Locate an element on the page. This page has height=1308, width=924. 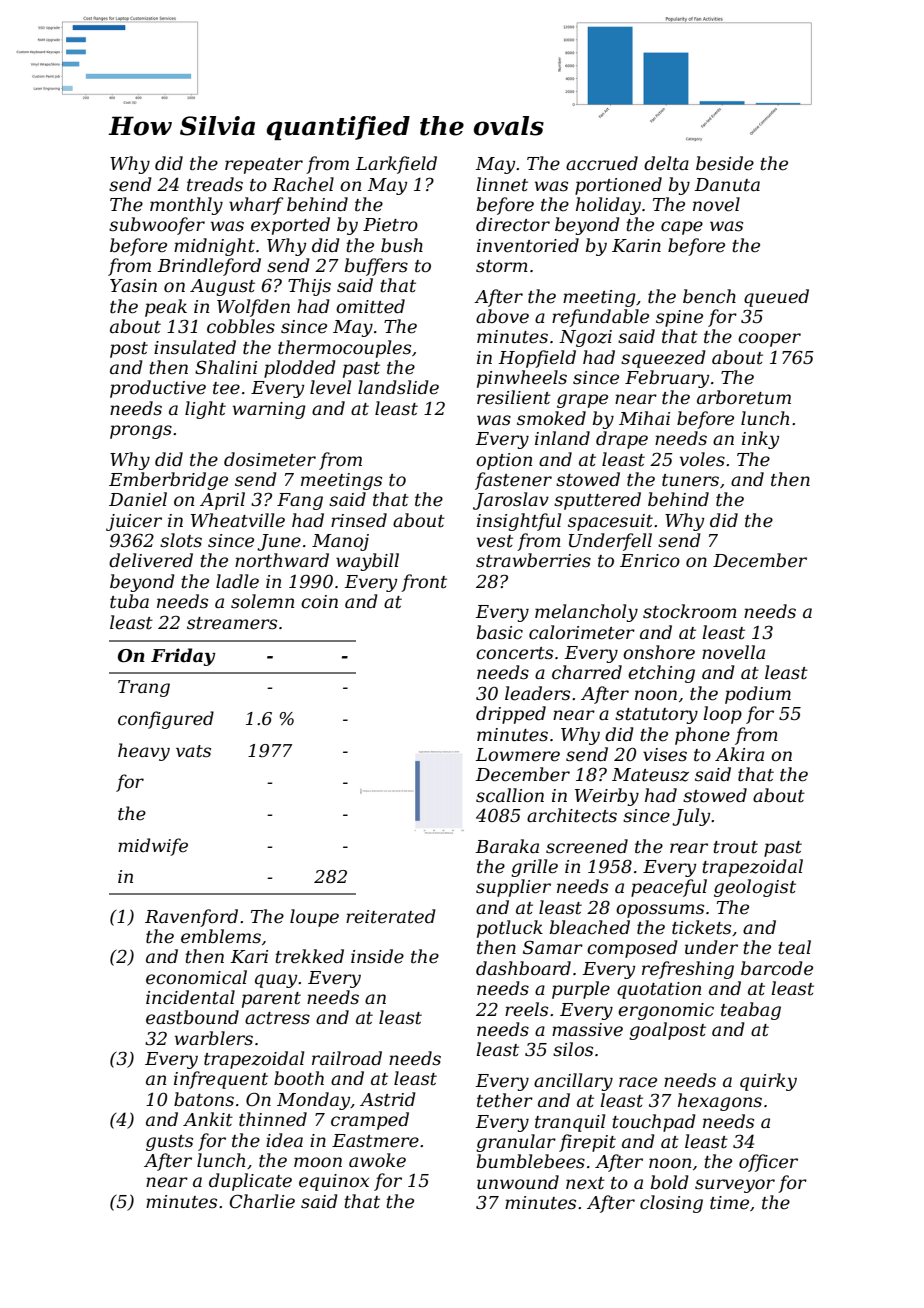
accrued is located at coordinates (602, 163).
